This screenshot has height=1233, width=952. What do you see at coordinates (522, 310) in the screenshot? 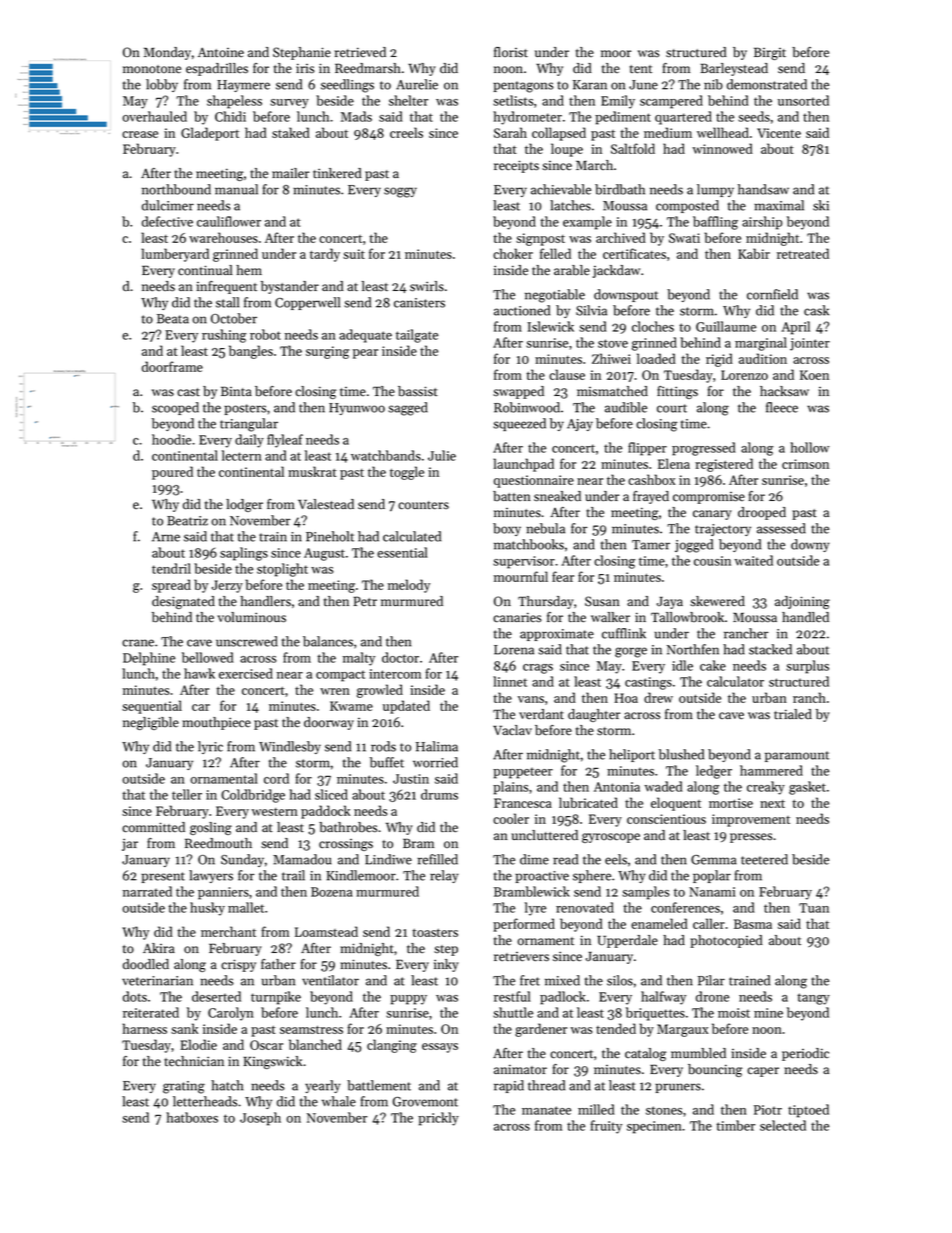
I see `auctioned` at bounding box center [522, 310].
